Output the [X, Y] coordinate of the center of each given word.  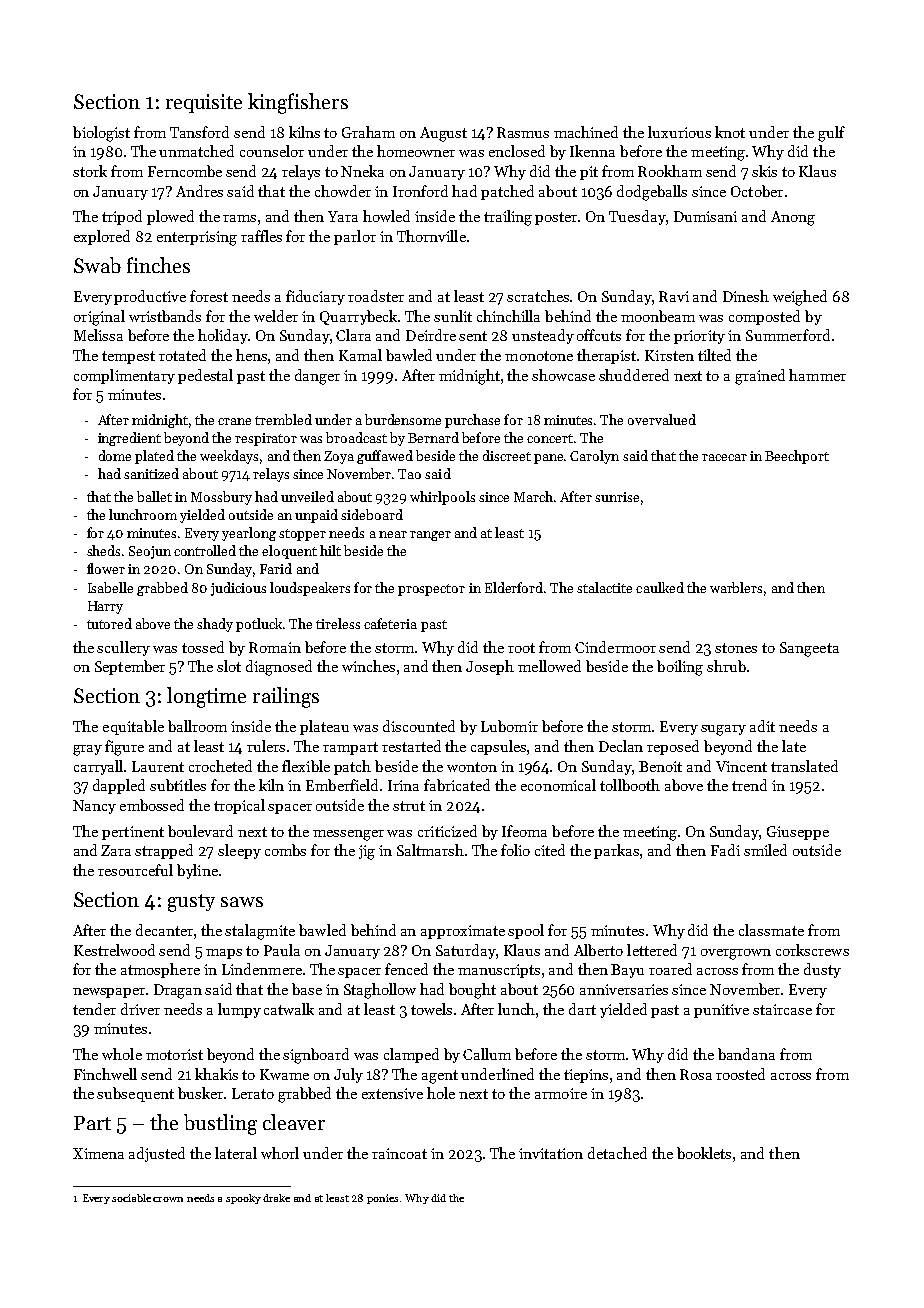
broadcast [356, 437]
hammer [817, 375]
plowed [170, 217]
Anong [793, 218]
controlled [205, 550]
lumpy [239, 1010]
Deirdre [431, 335]
